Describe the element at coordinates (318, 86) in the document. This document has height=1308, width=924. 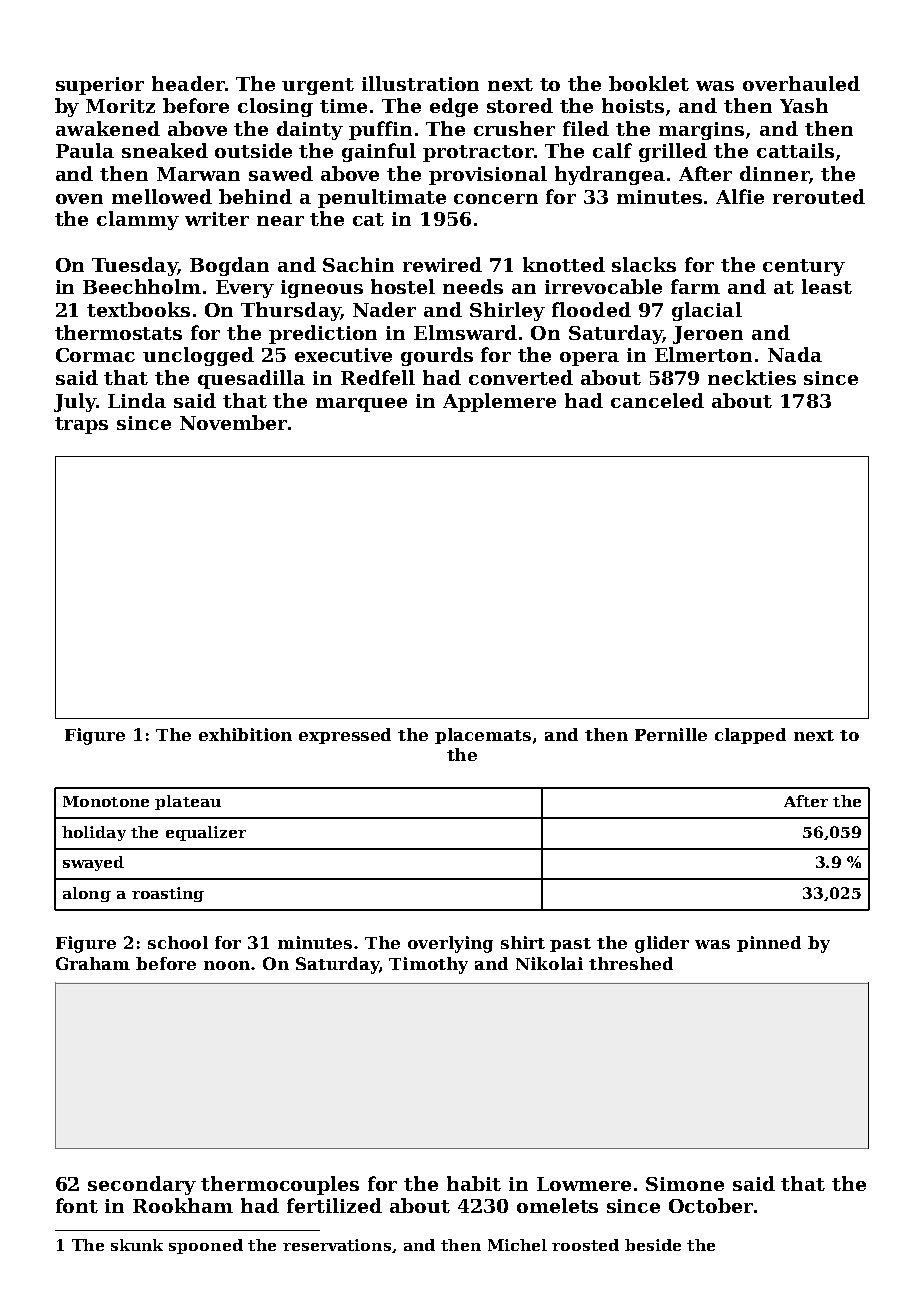
I see `urgent` at that location.
